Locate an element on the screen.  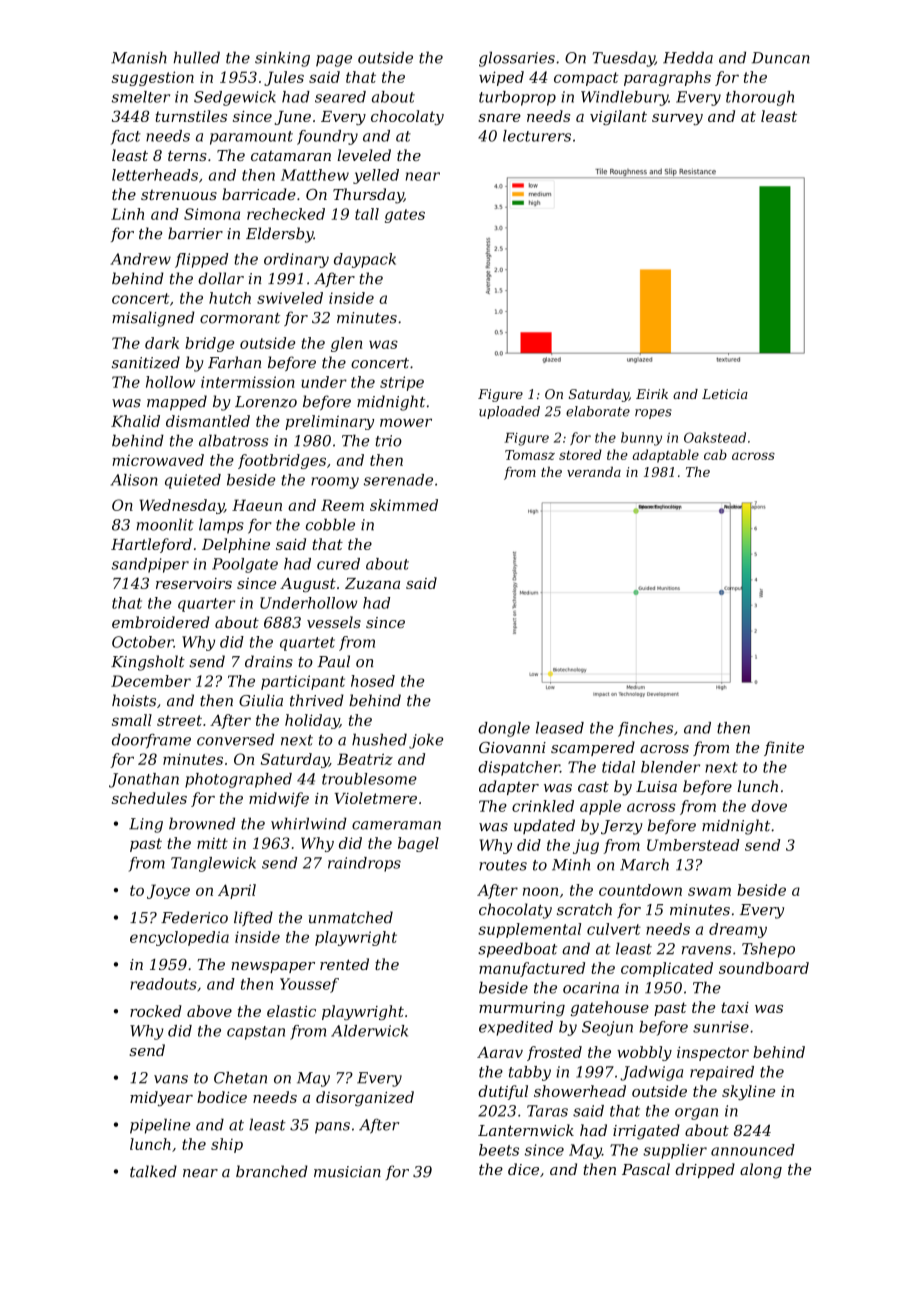
Linh is located at coordinates (127, 214).
